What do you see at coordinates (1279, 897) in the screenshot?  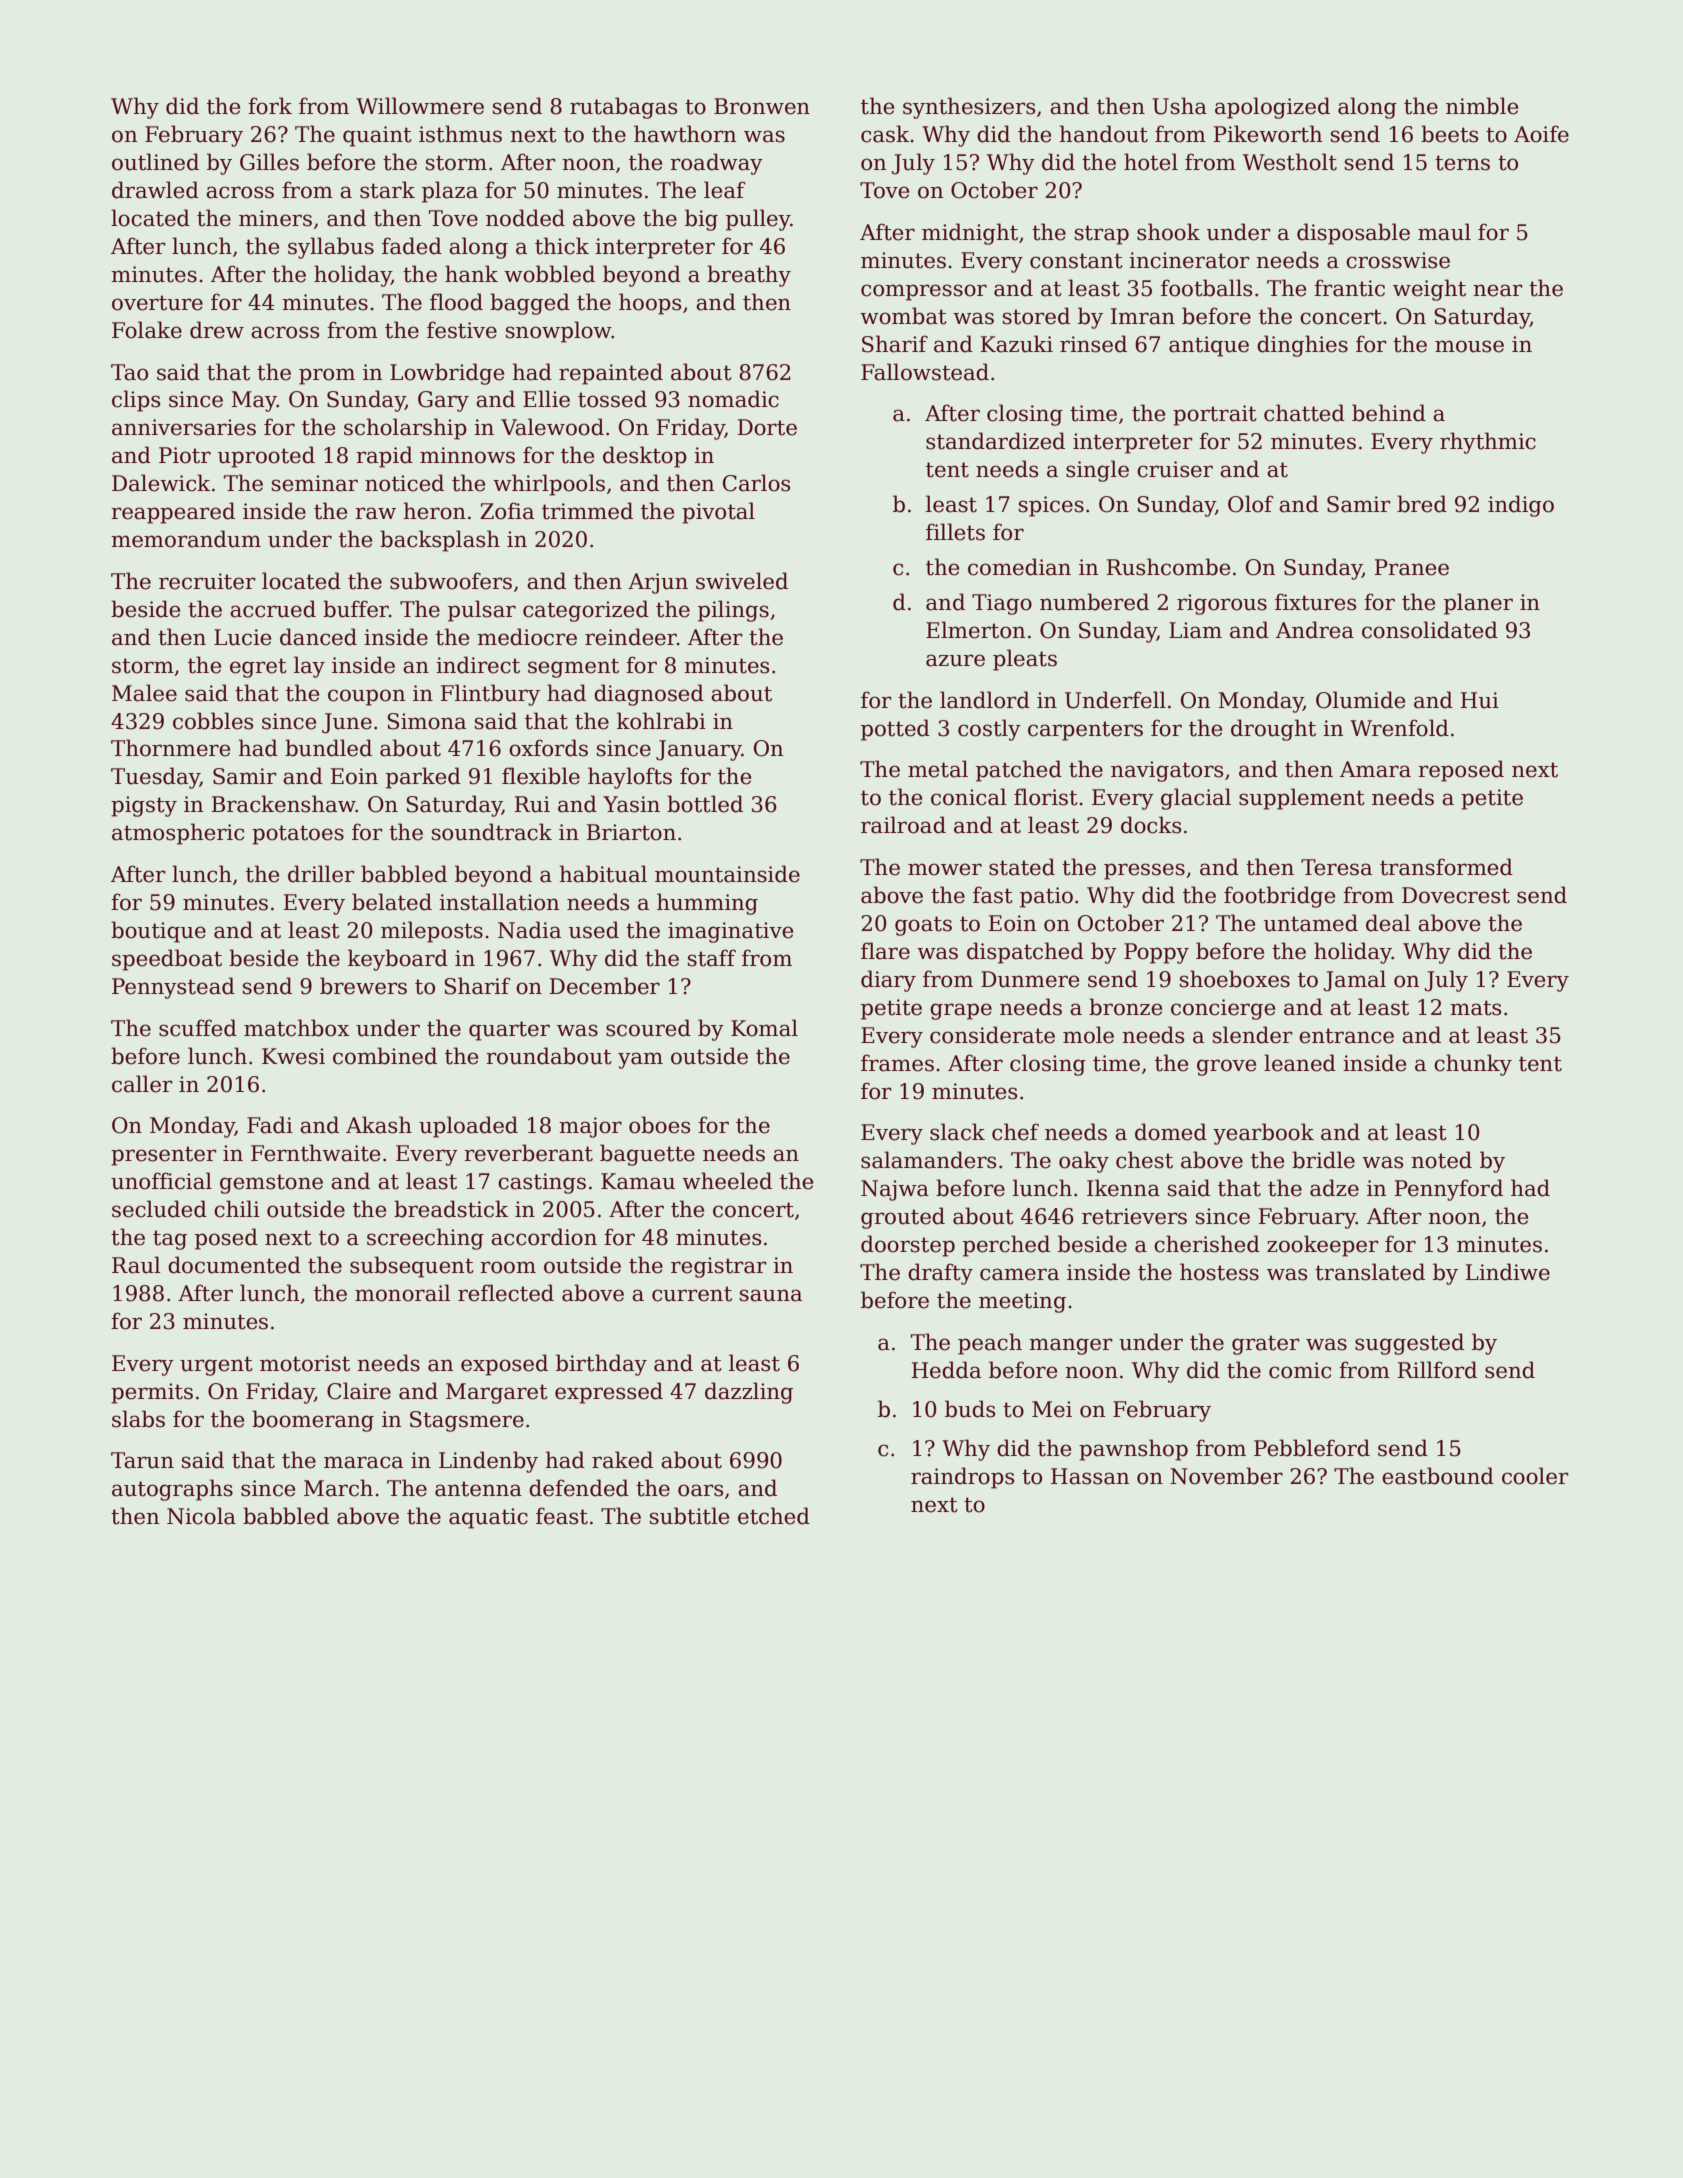 I see `footbridge` at bounding box center [1279, 897].
